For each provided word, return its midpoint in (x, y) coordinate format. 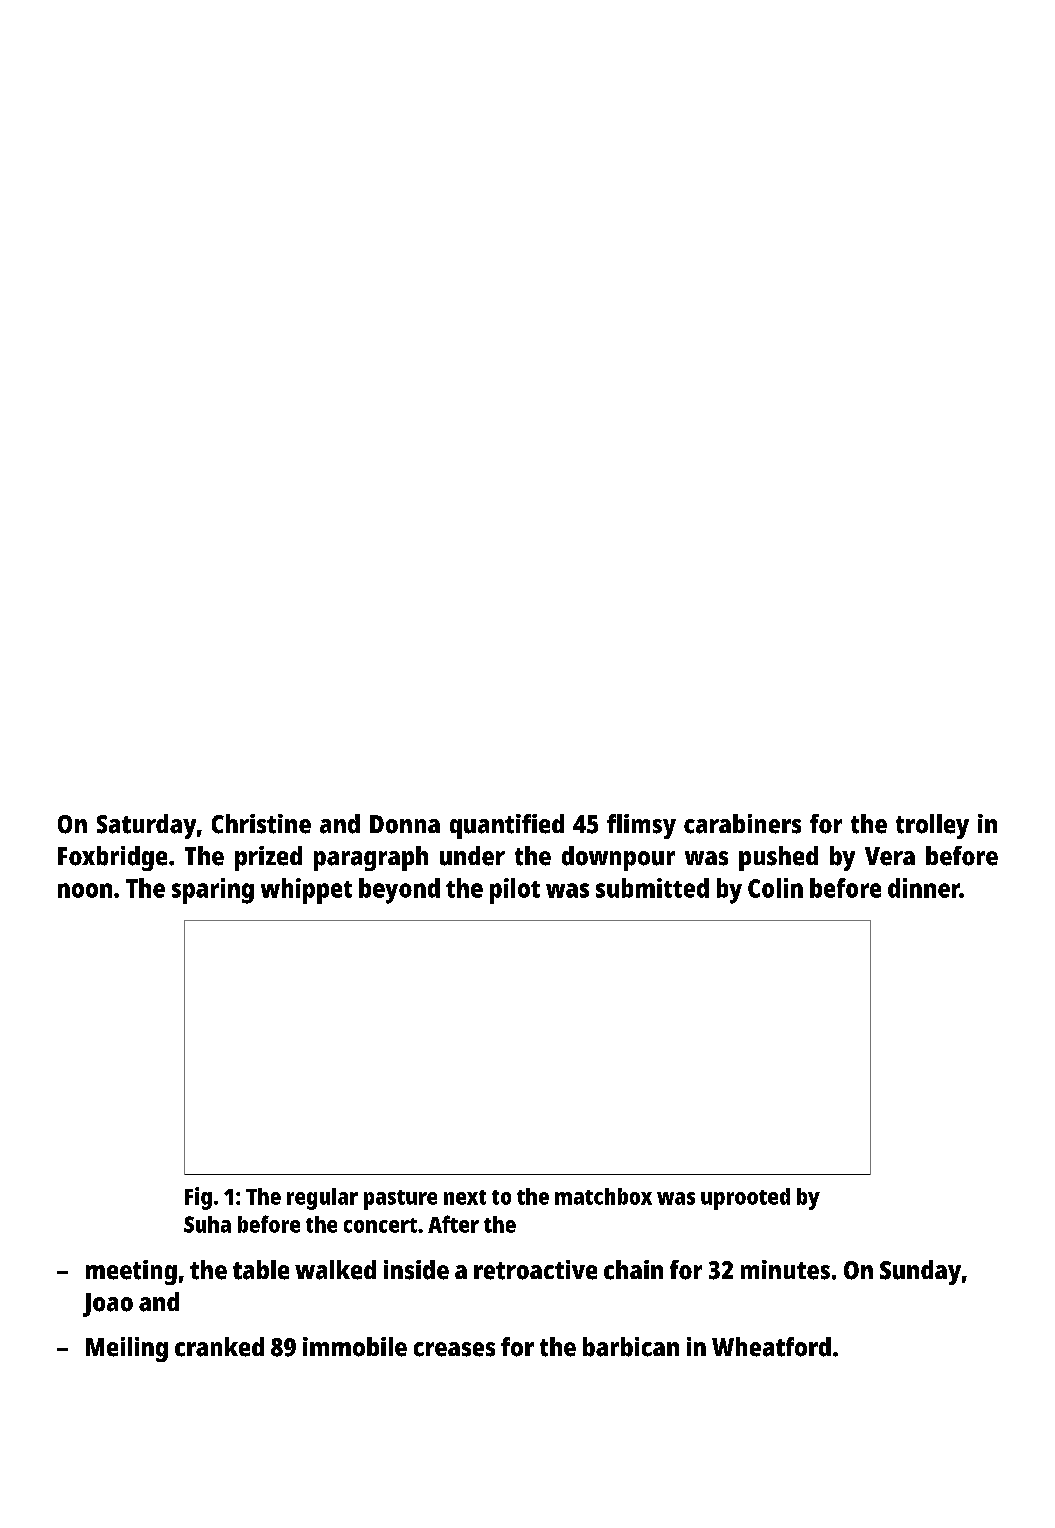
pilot (515, 891)
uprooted (745, 1199)
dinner (924, 888)
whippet (306, 891)
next (465, 1197)
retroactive (535, 1270)
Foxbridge (112, 858)
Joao (108, 1305)
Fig (198, 1198)
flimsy (641, 826)
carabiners (742, 824)
